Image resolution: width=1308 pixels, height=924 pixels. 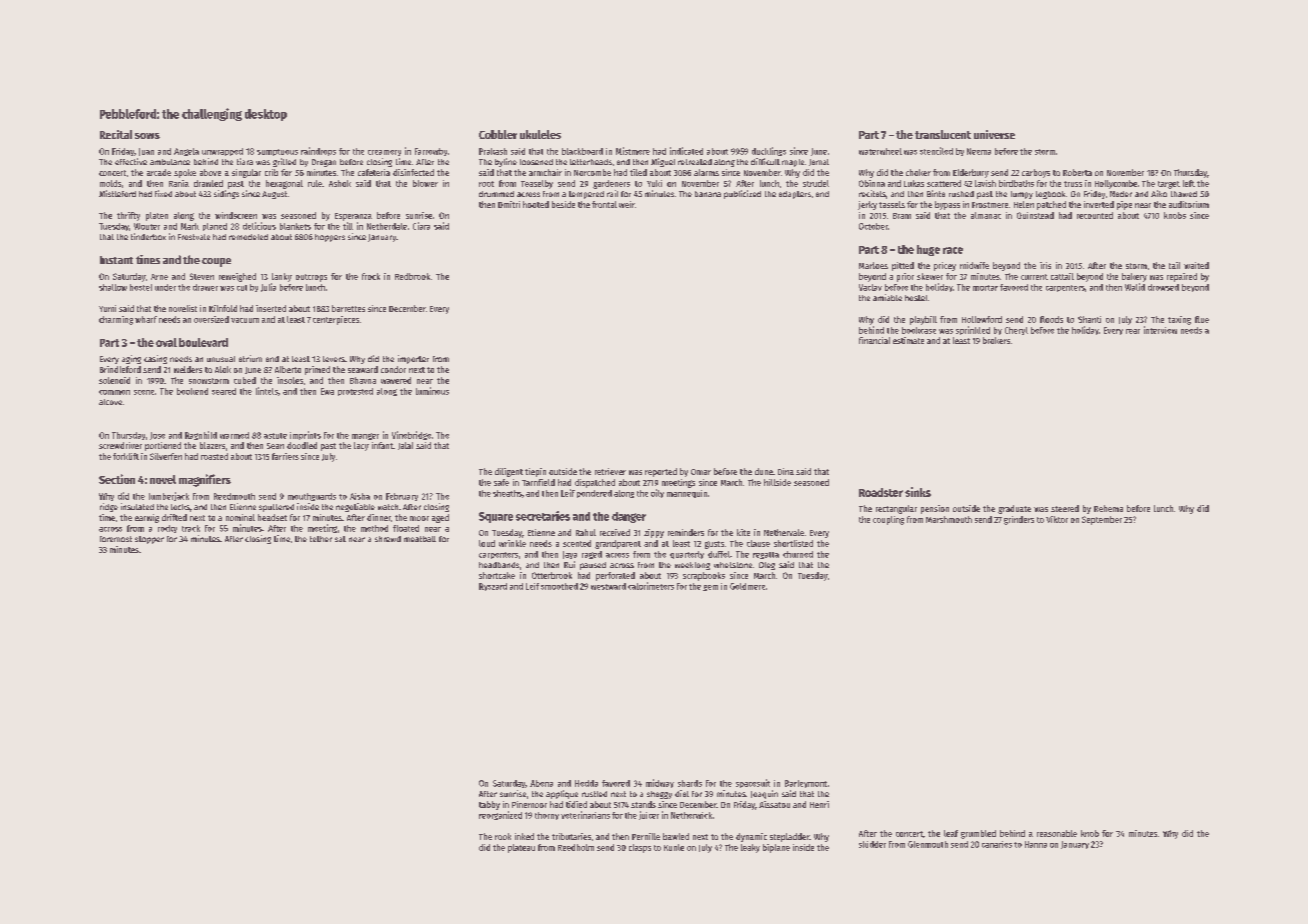 What do you see at coordinates (500, 815) in the screenshot?
I see `reorganized` at bounding box center [500, 815].
